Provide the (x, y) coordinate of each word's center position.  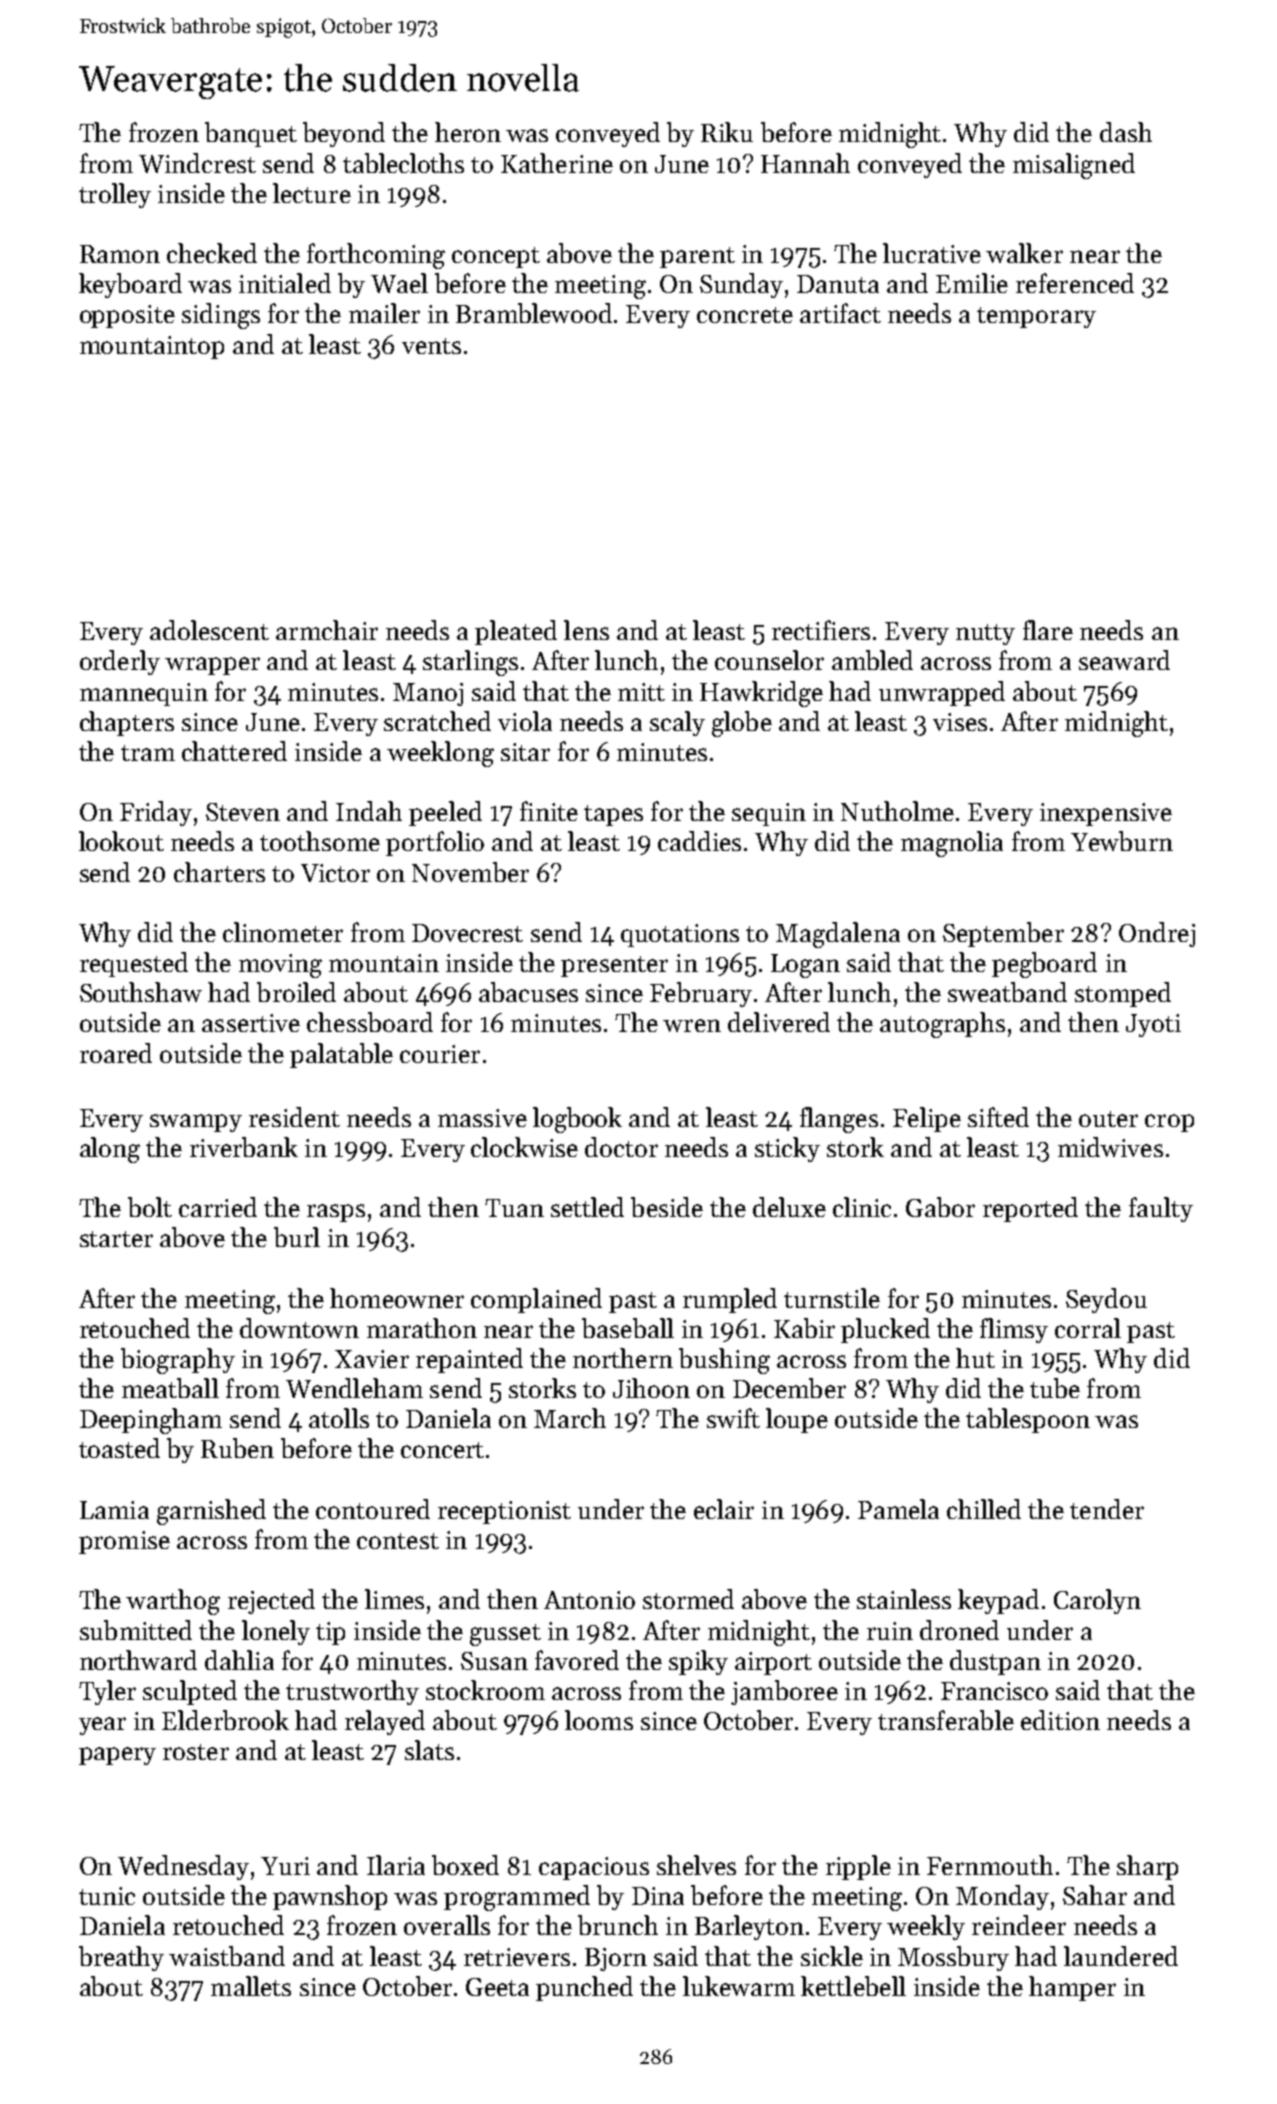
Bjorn (616, 1959)
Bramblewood (534, 313)
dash (1126, 132)
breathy (121, 1958)
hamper (1072, 1988)
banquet (251, 134)
